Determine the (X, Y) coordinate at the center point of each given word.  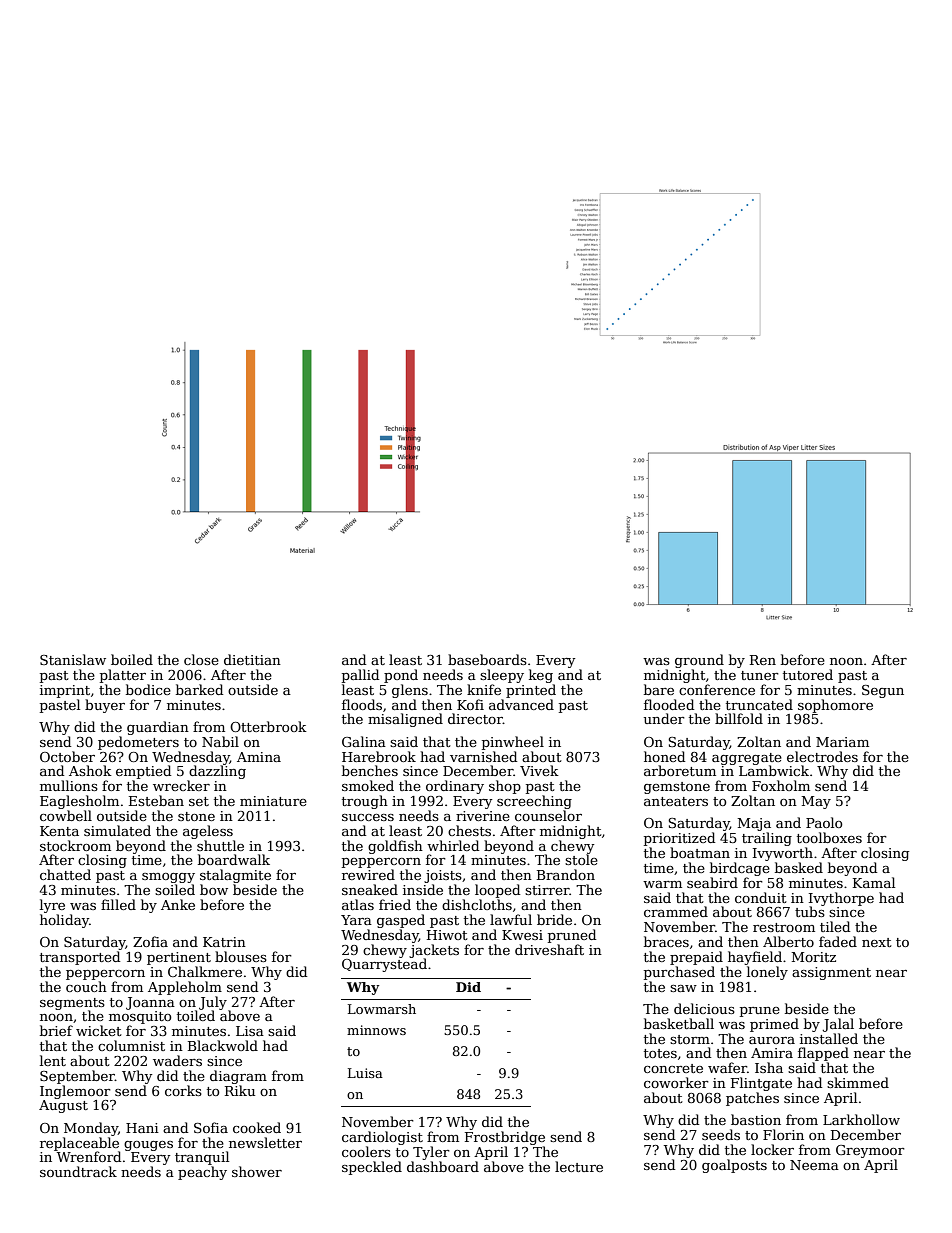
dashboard (443, 1166)
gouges (148, 1146)
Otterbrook (268, 726)
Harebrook (379, 756)
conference (717, 689)
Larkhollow (861, 1119)
